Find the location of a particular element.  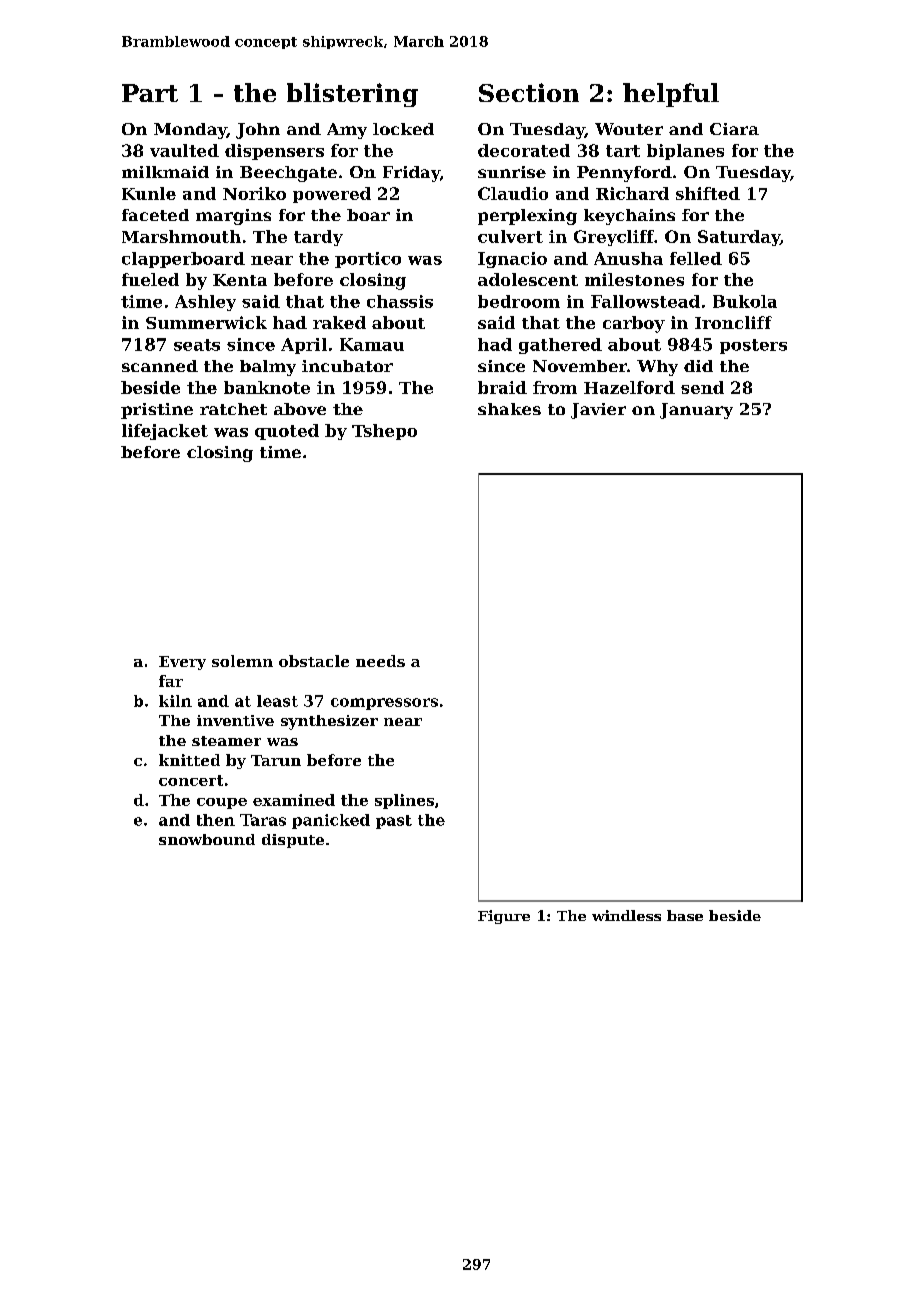

ratchet is located at coordinates (233, 409).
